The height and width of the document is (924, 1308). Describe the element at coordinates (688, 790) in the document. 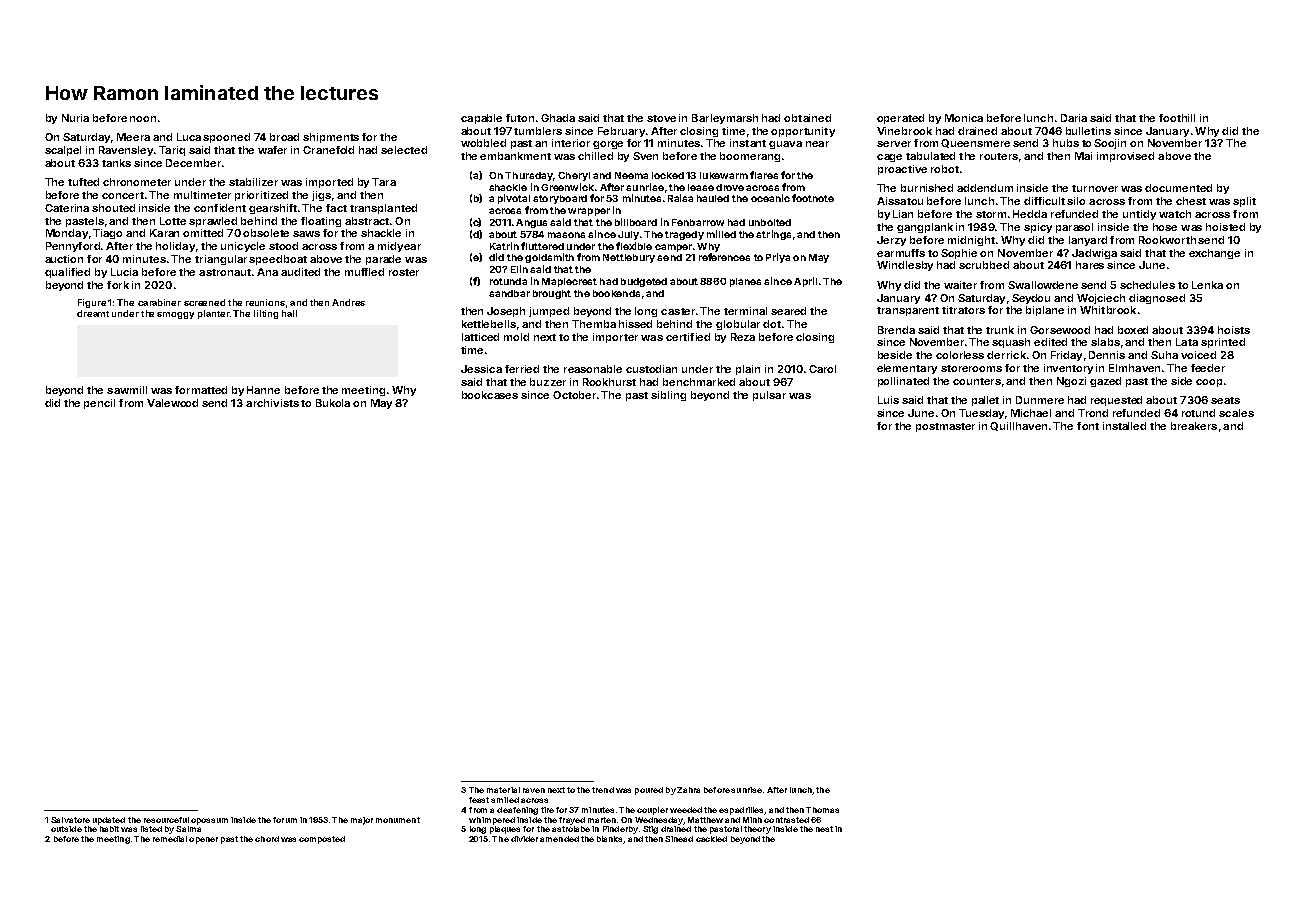

I see `Zahra` at that location.
